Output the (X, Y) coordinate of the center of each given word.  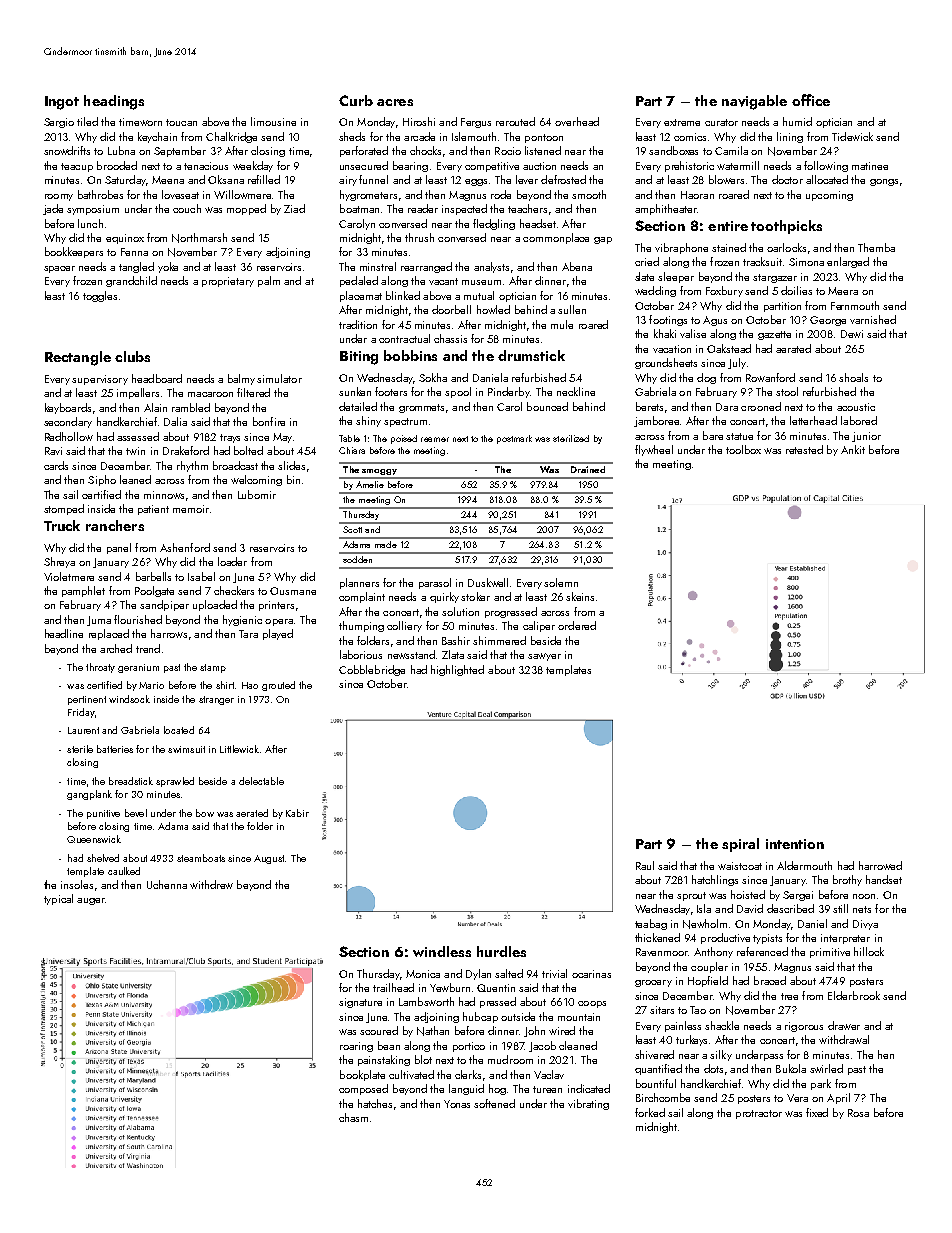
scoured (379, 1030)
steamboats (201, 858)
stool (787, 391)
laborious (361, 654)
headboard (157, 378)
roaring (356, 1047)
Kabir (297, 813)
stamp (213, 668)
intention (795, 844)
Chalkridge (231, 137)
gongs (884, 182)
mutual (479, 295)
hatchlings (715, 880)
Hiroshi (419, 121)
